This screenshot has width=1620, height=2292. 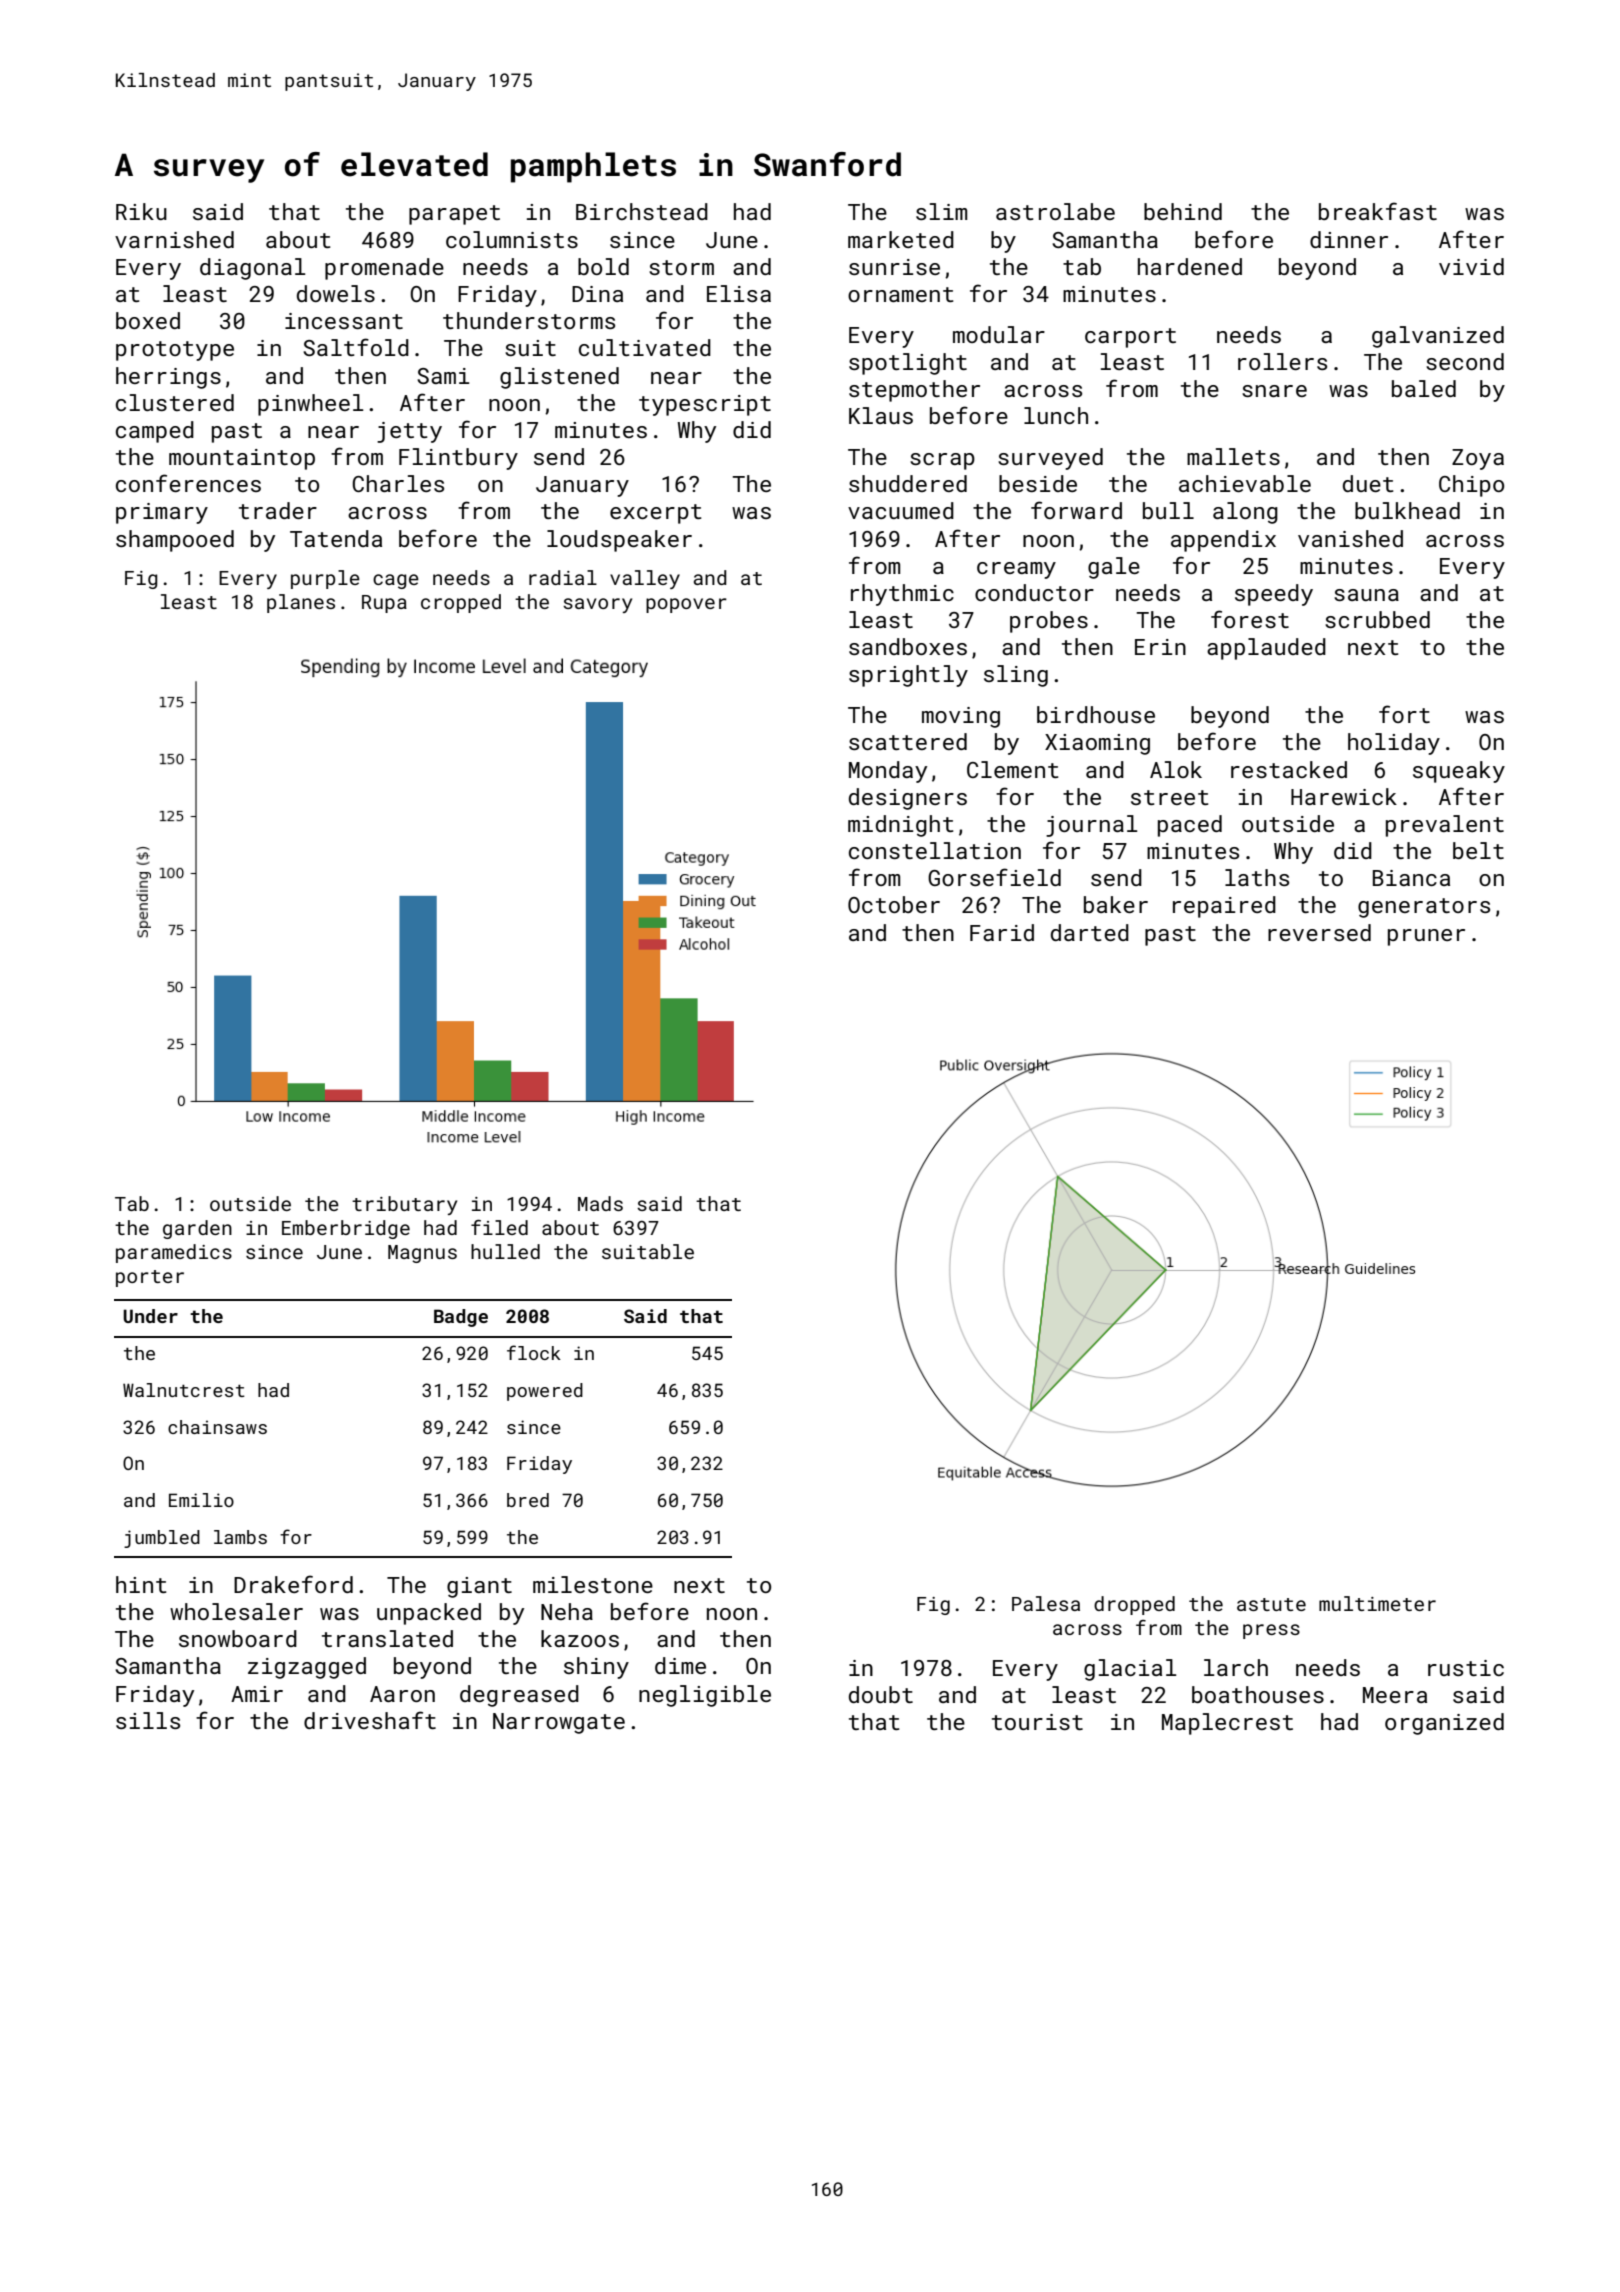 What do you see at coordinates (942, 461) in the screenshot?
I see `scrap` at bounding box center [942, 461].
